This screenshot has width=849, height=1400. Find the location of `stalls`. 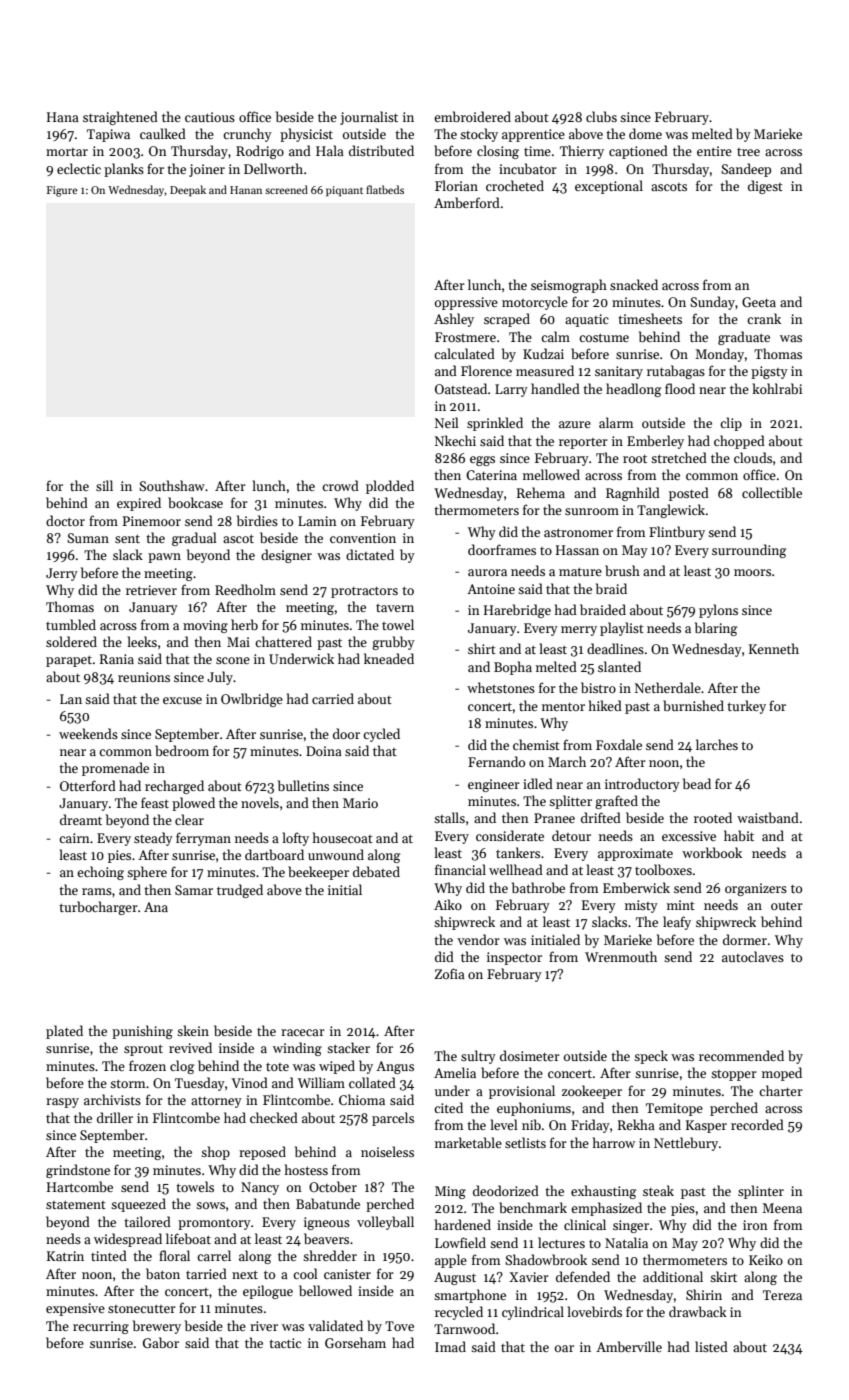

stalls is located at coordinates (449, 817).
